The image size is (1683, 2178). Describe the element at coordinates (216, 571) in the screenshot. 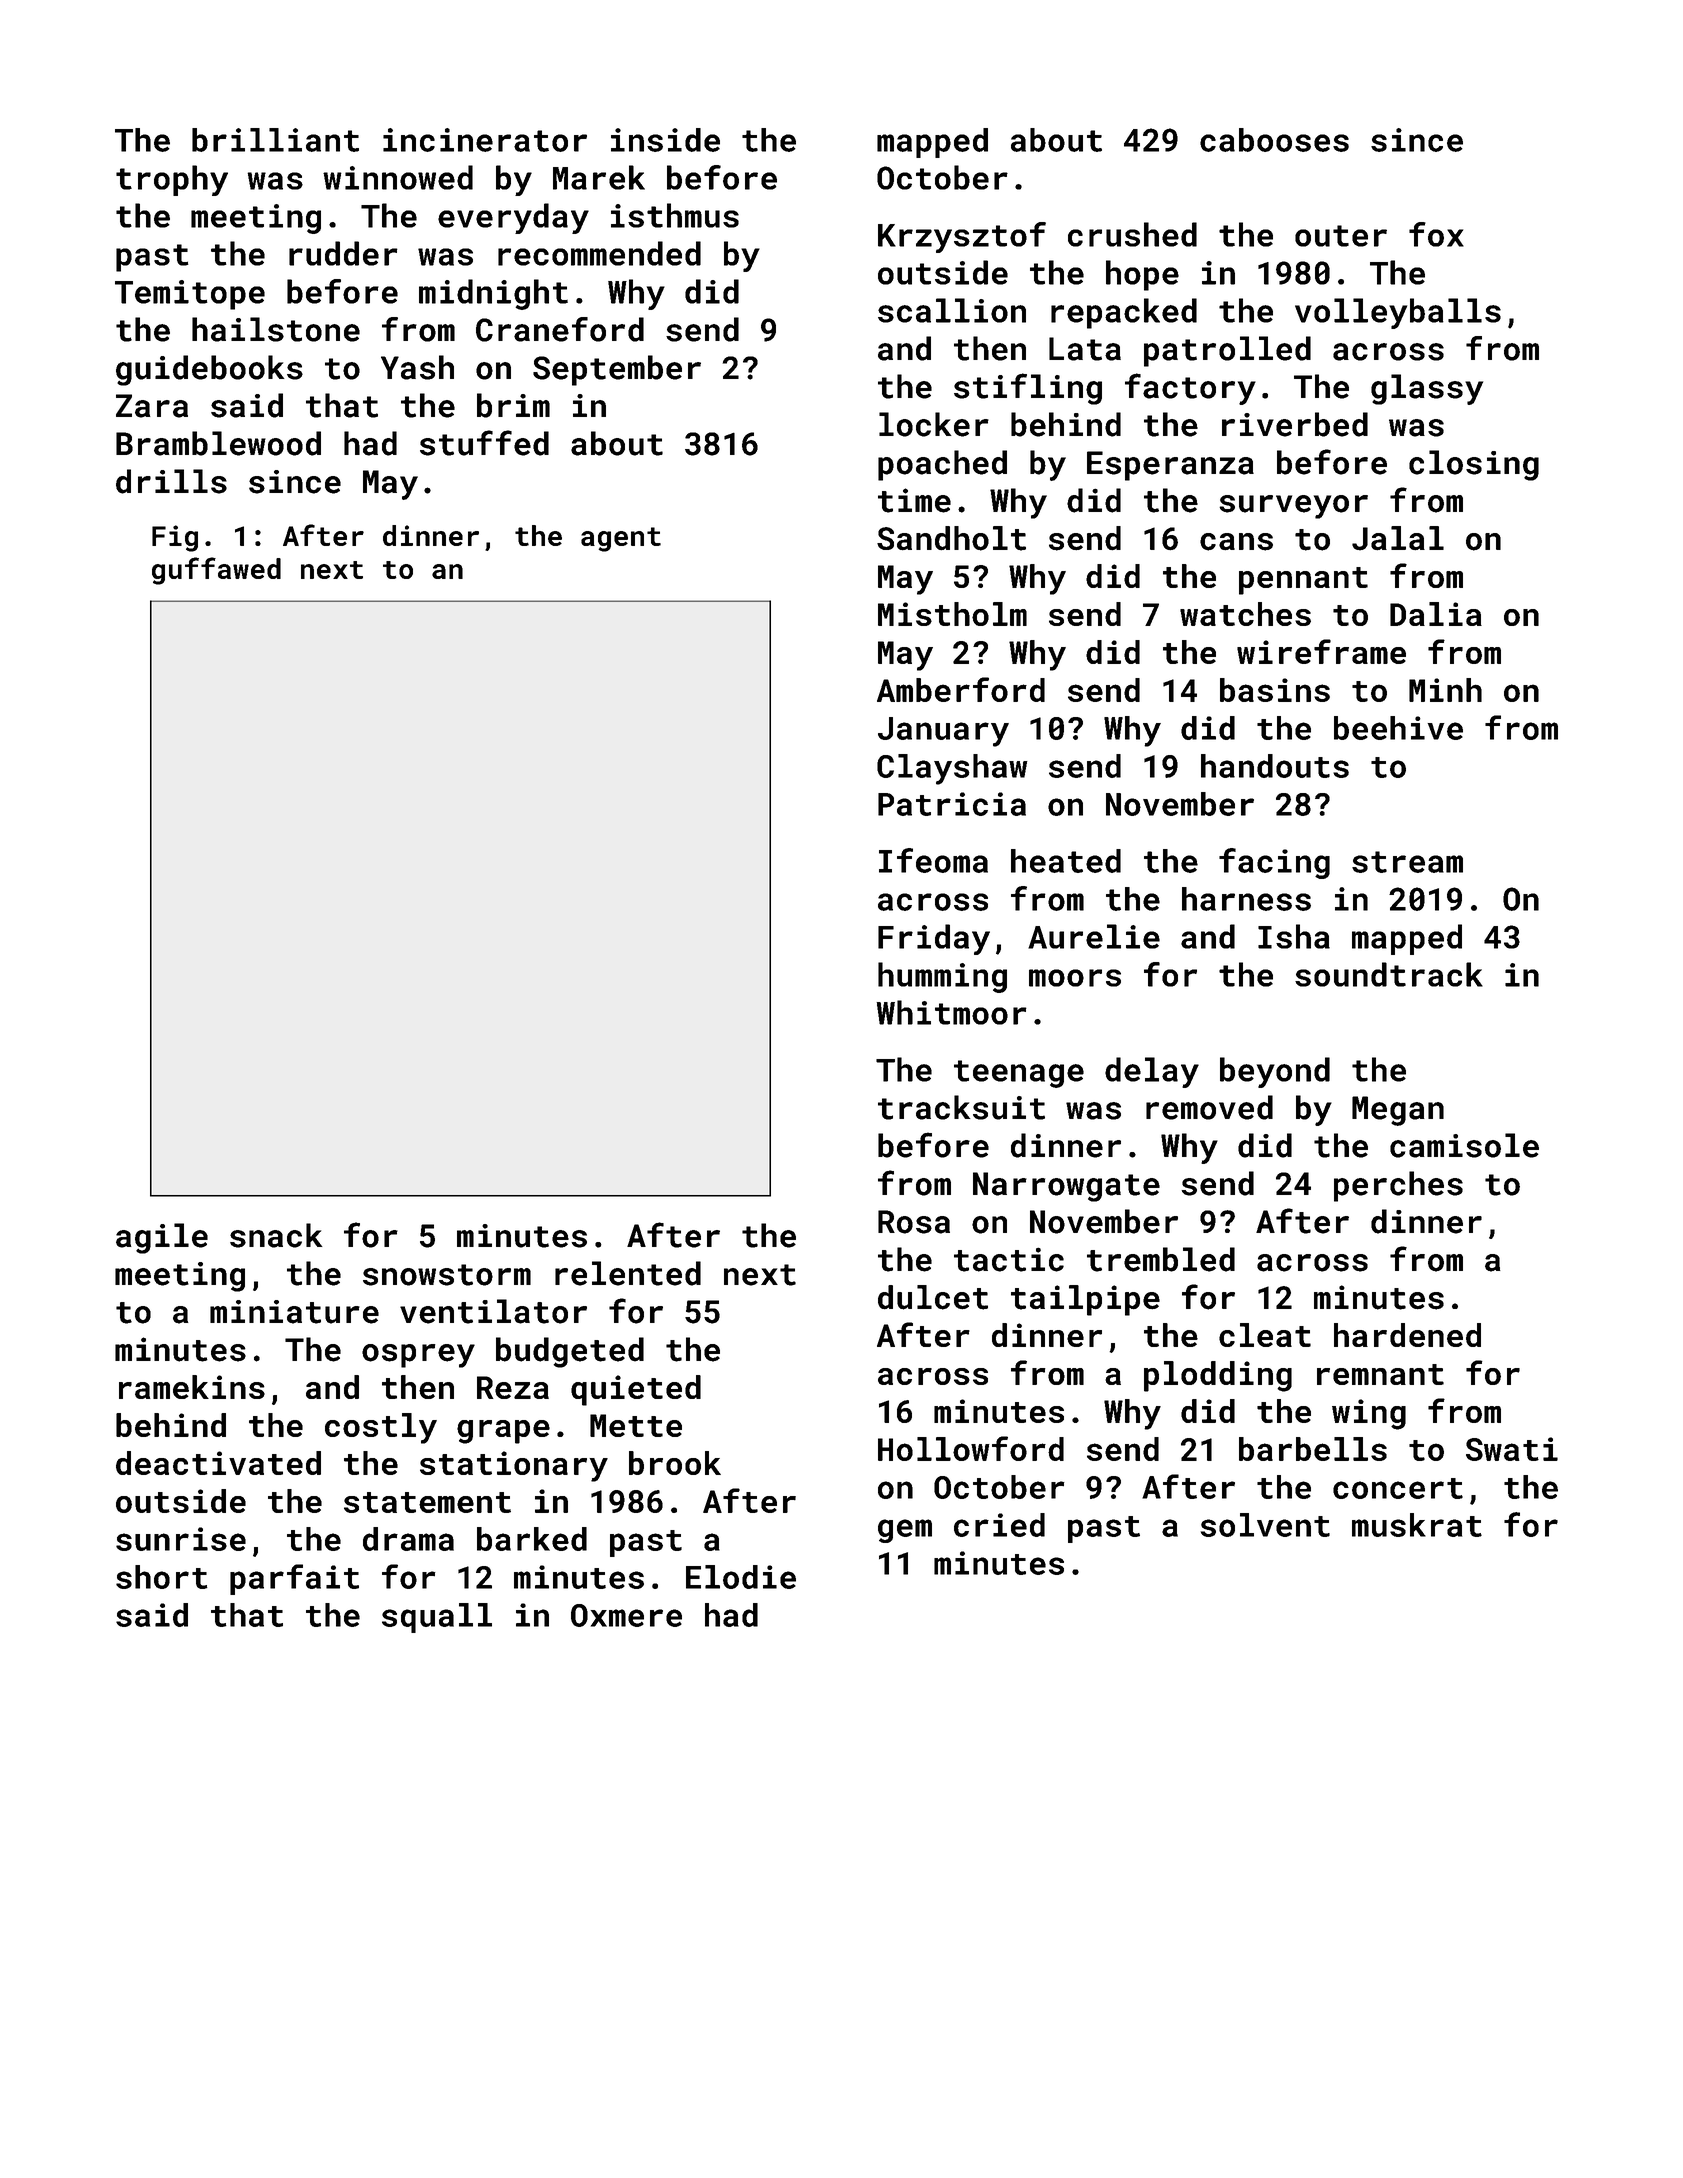

I see `guffawed` at that location.
